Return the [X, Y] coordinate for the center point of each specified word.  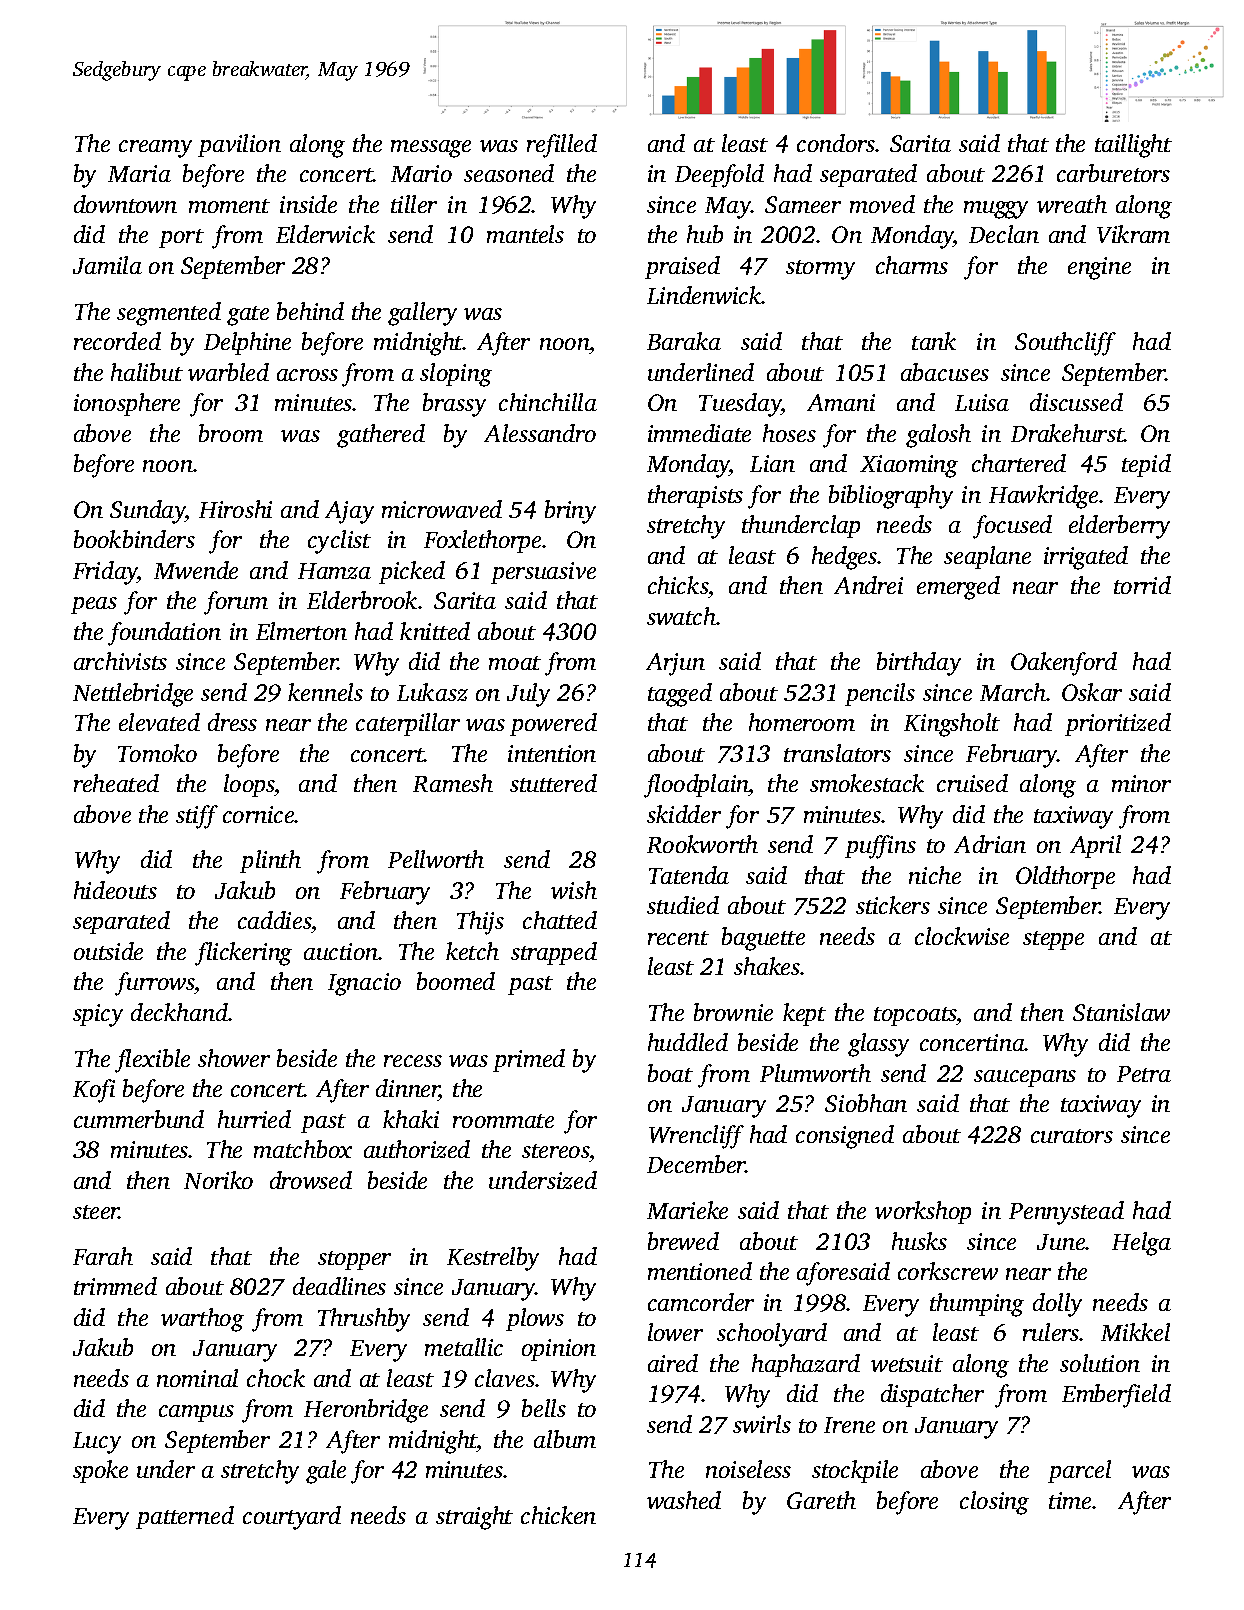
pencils [880, 694]
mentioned [700, 1271]
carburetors [1113, 173]
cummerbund [139, 1119]
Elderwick [325, 234]
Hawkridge [1043, 497]
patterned [185, 1517]
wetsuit [907, 1363]
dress [232, 722]
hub [705, 234]
